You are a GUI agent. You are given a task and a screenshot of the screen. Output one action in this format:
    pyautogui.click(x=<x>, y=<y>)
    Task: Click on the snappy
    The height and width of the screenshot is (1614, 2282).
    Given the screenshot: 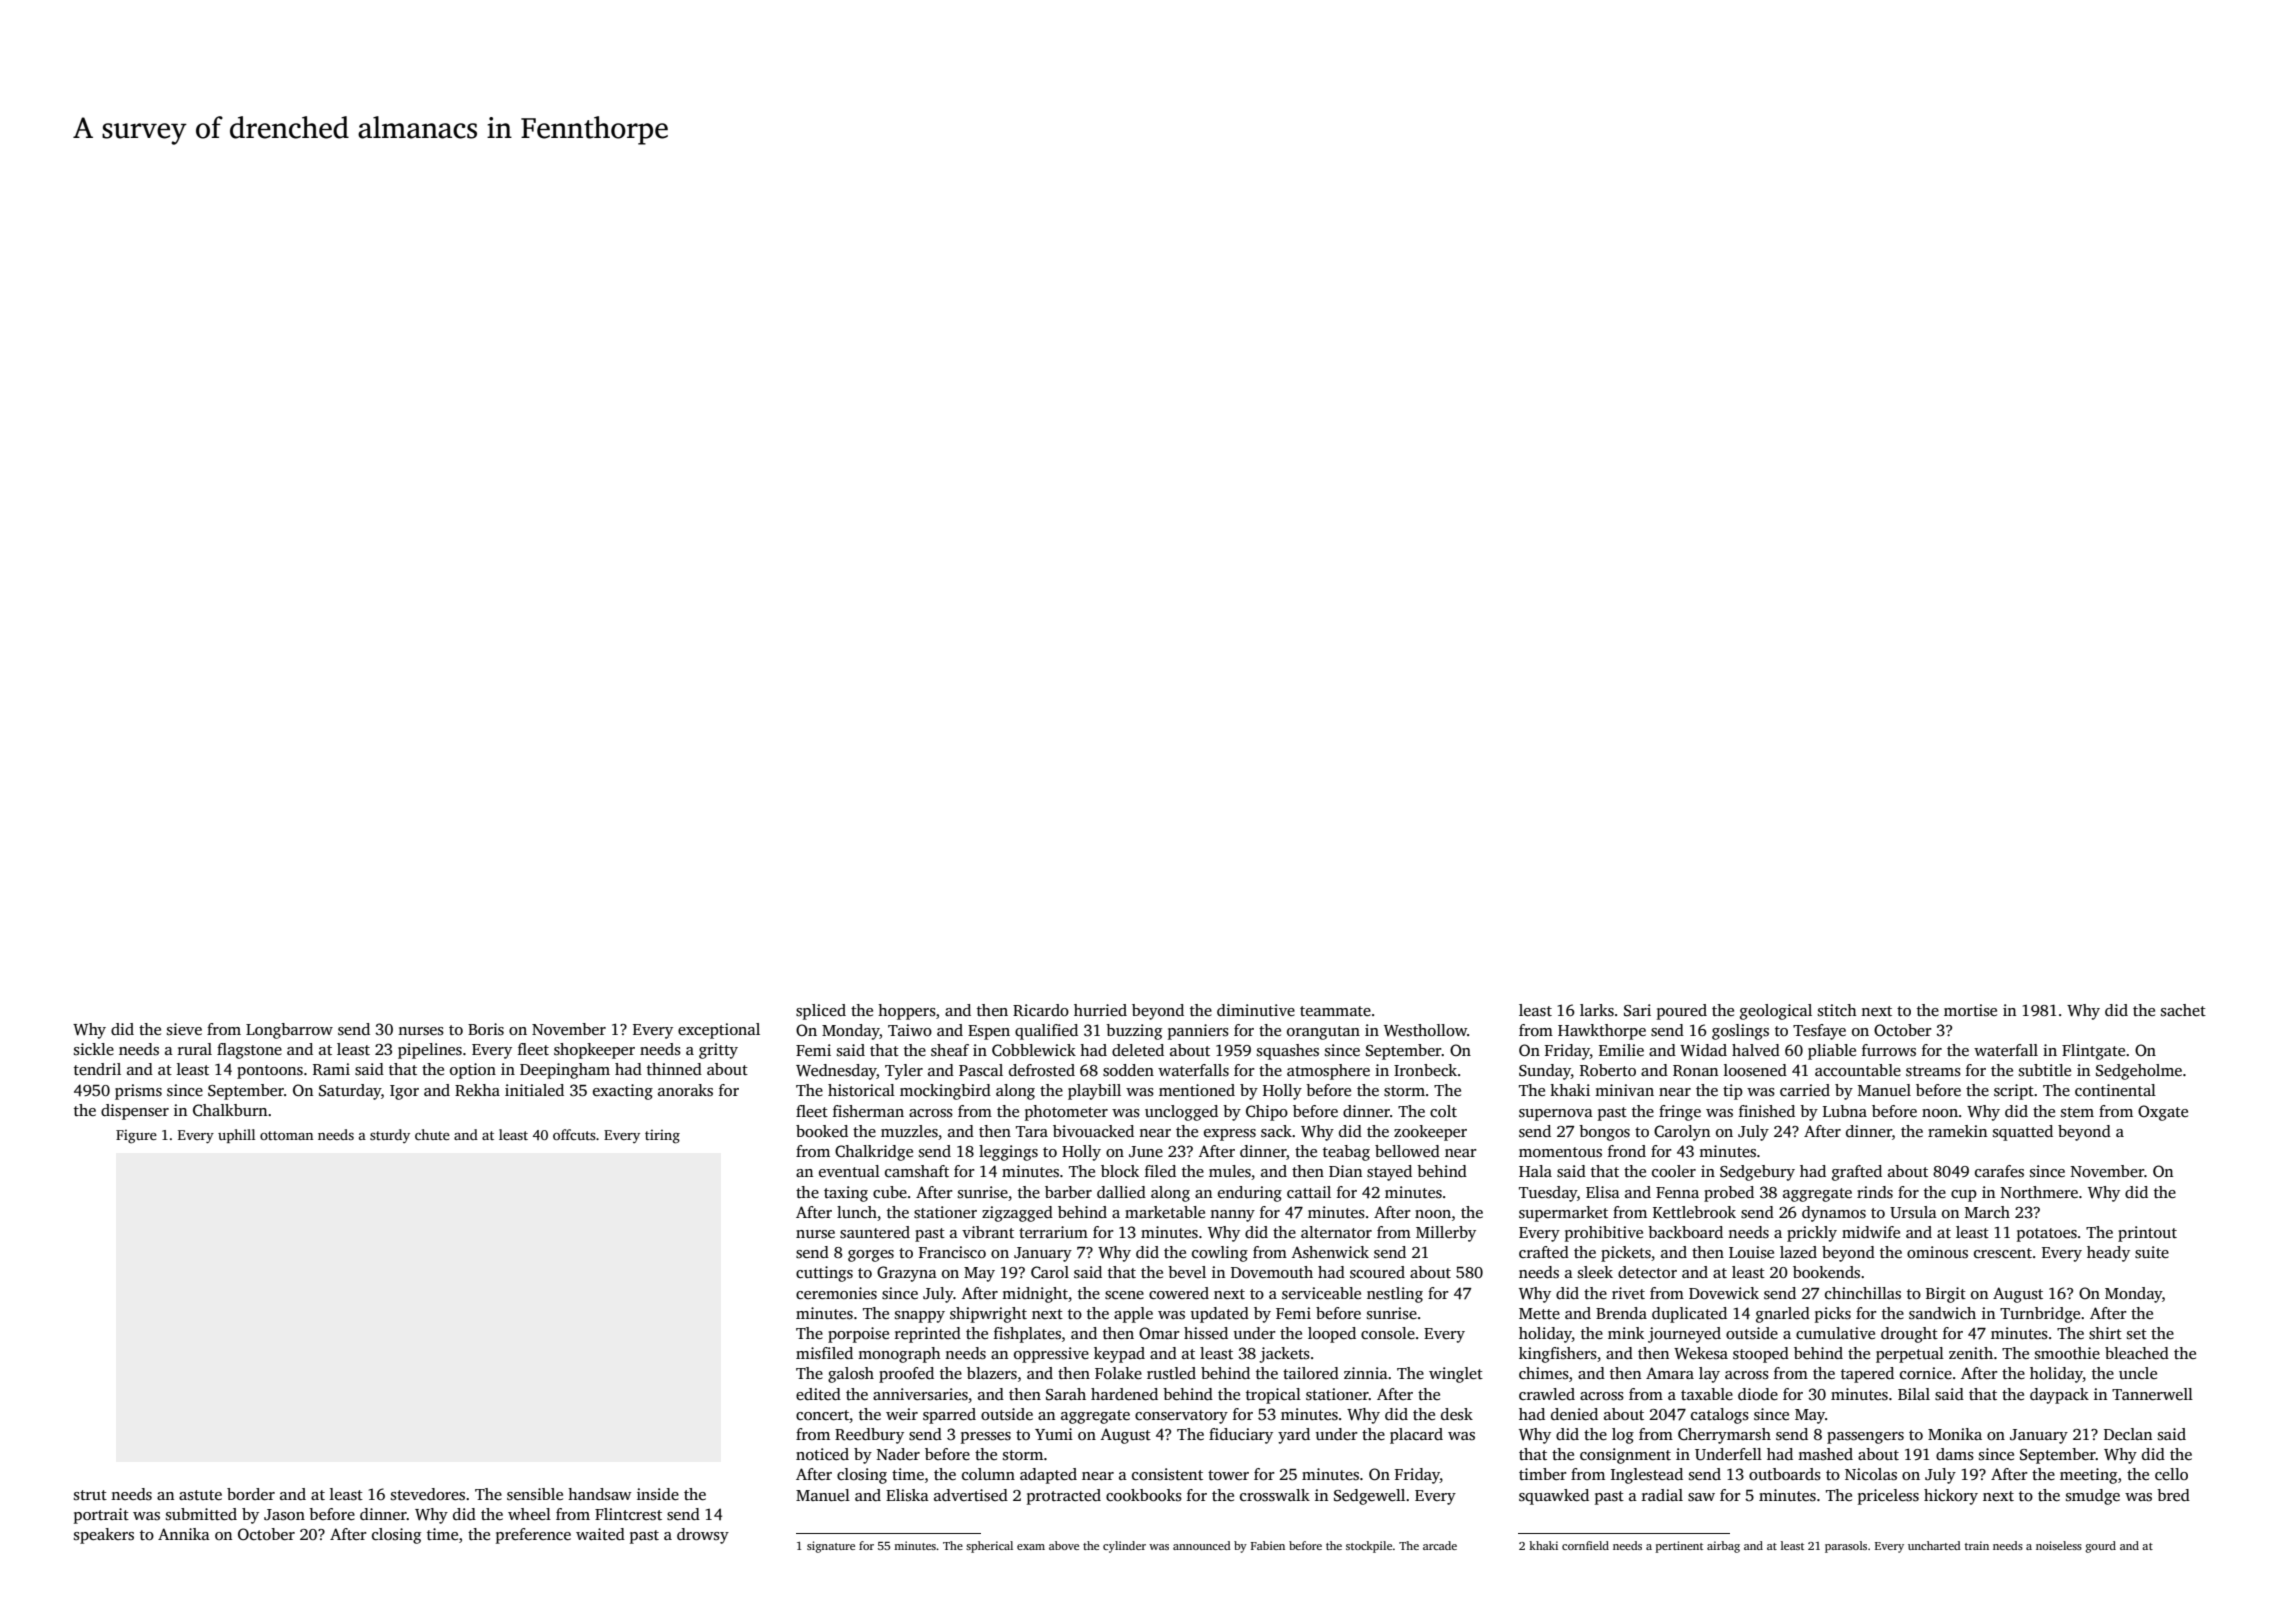 What is the action you would take?
    pyautogui.click(x=920, y=1317)
